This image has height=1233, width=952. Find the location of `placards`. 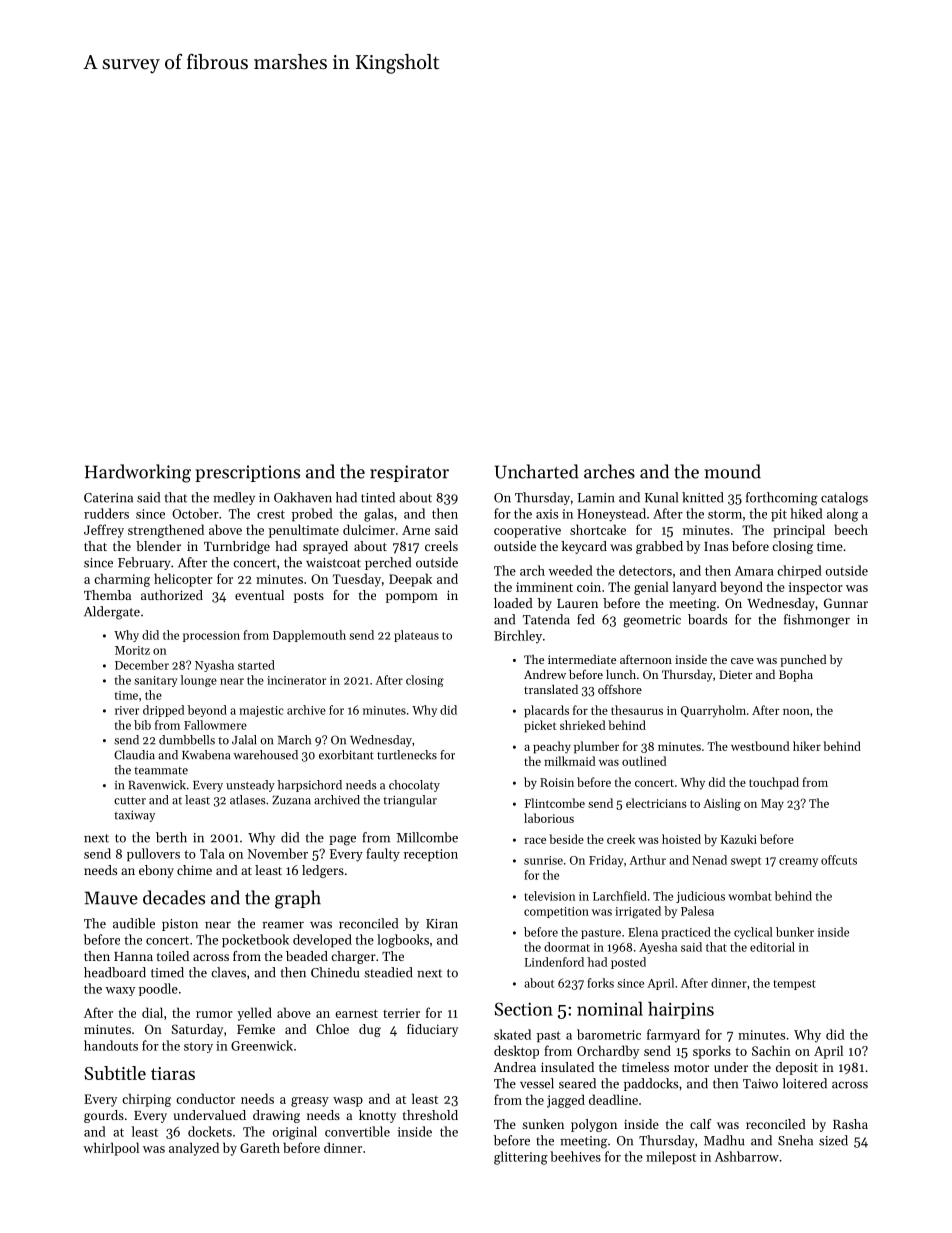

placards is located at coordinates (546, 711).
